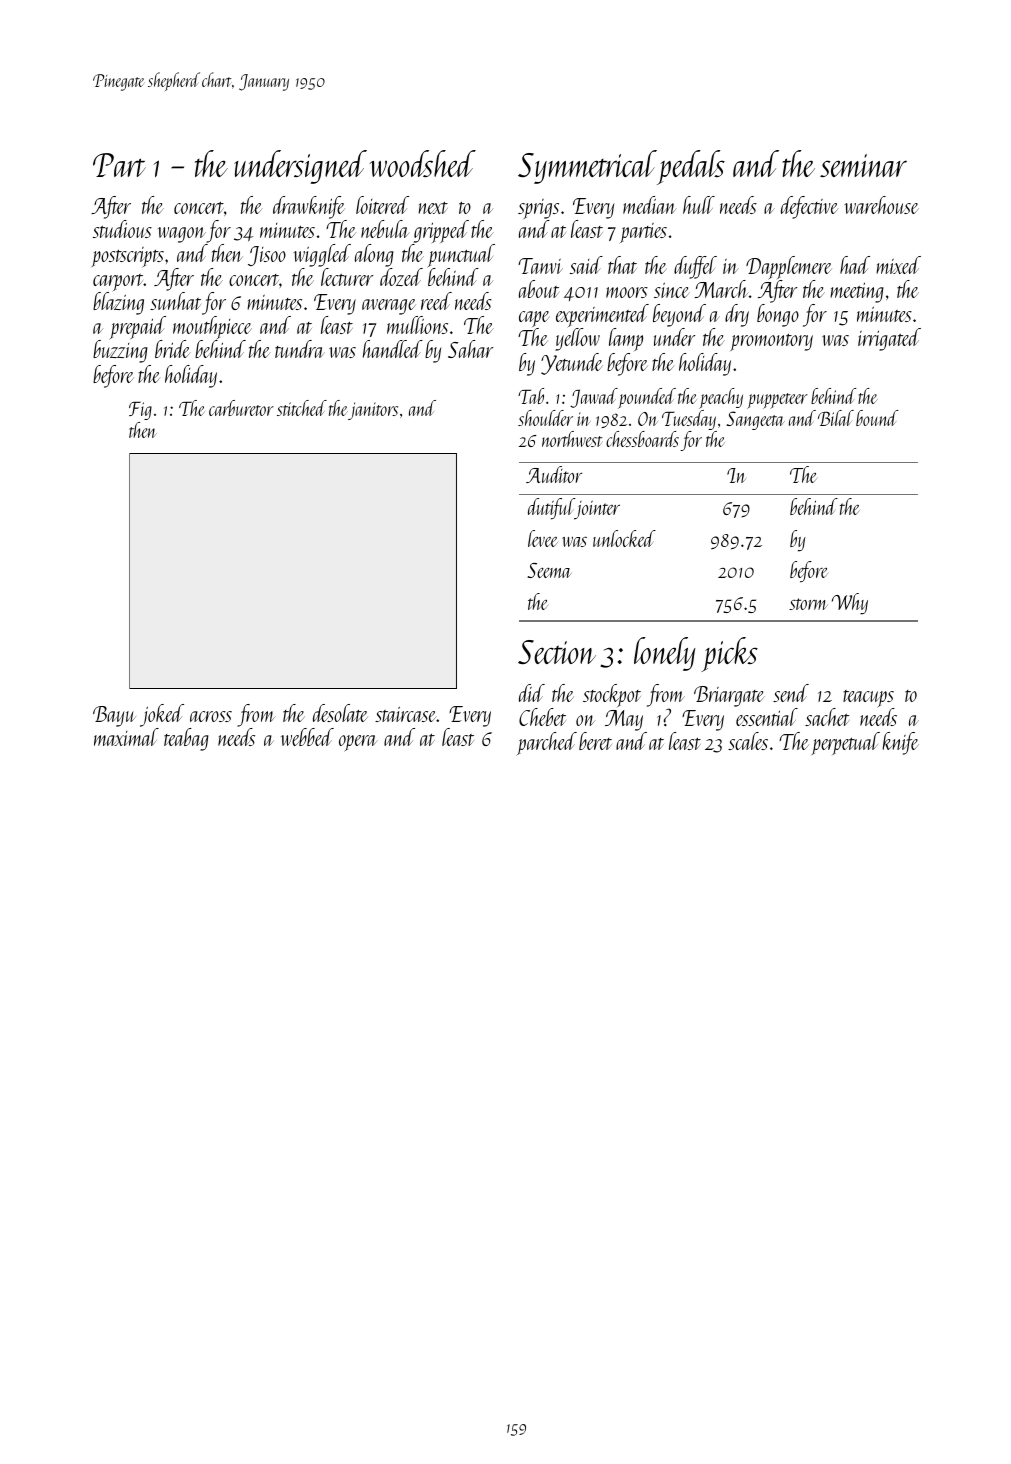 This image has width=1011, height=1464. What do you see at coordinates (211, 716) in the image?
I see `across` at bounding box center [211, 716].
